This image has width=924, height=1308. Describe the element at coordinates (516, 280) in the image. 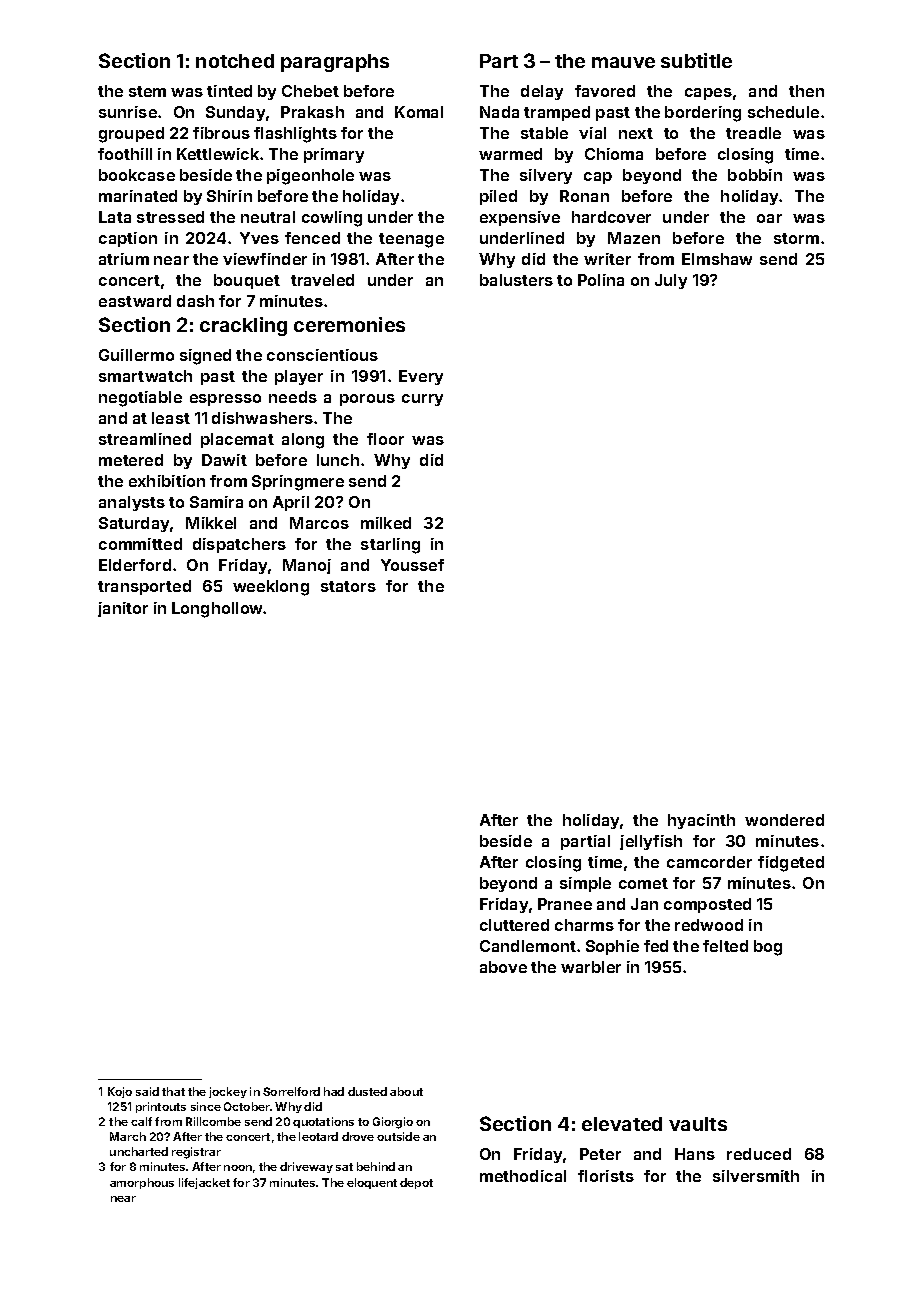

I see `balusters` at that location.
